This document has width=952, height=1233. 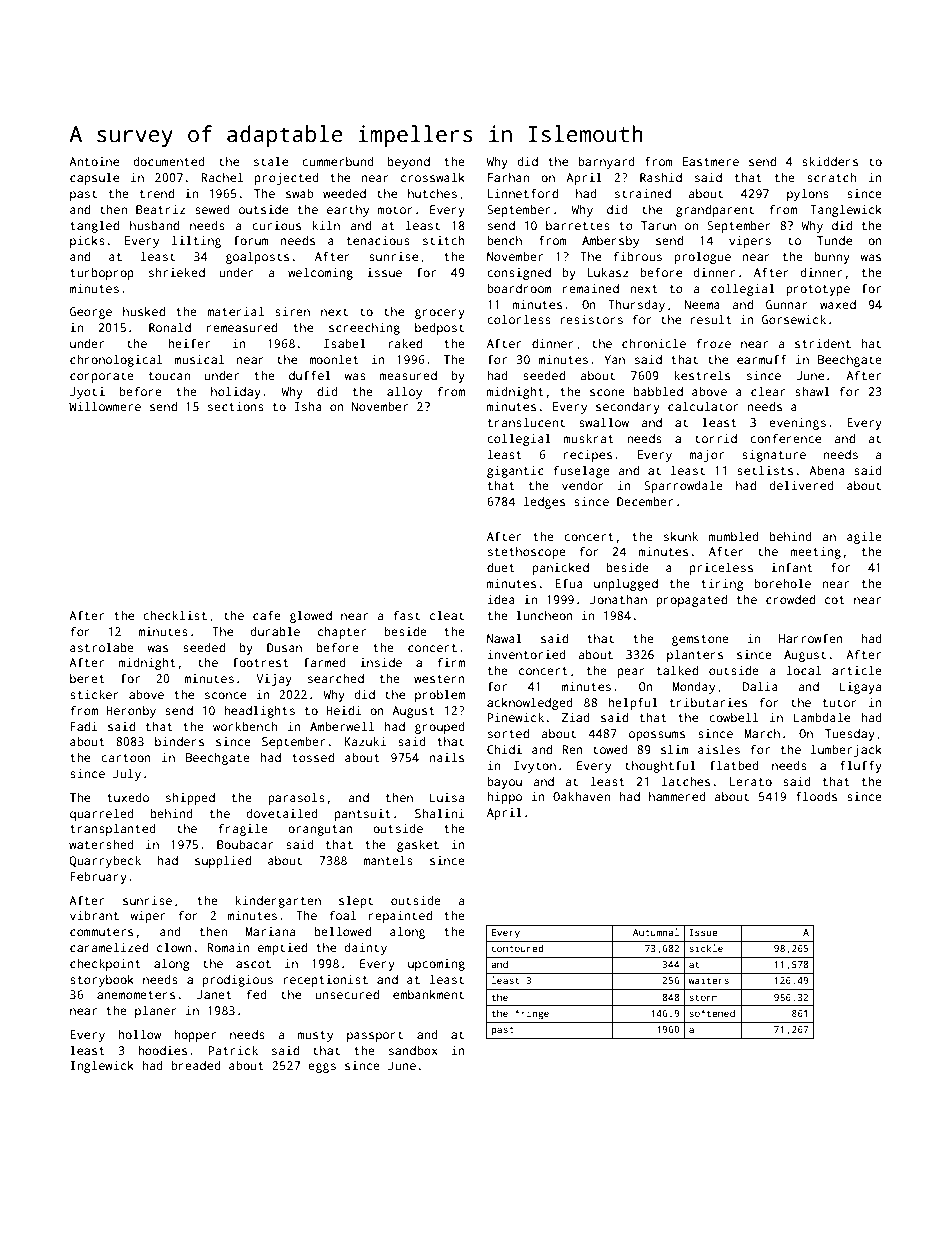 I want to click on Ziad, so click(x=576, y=717).
